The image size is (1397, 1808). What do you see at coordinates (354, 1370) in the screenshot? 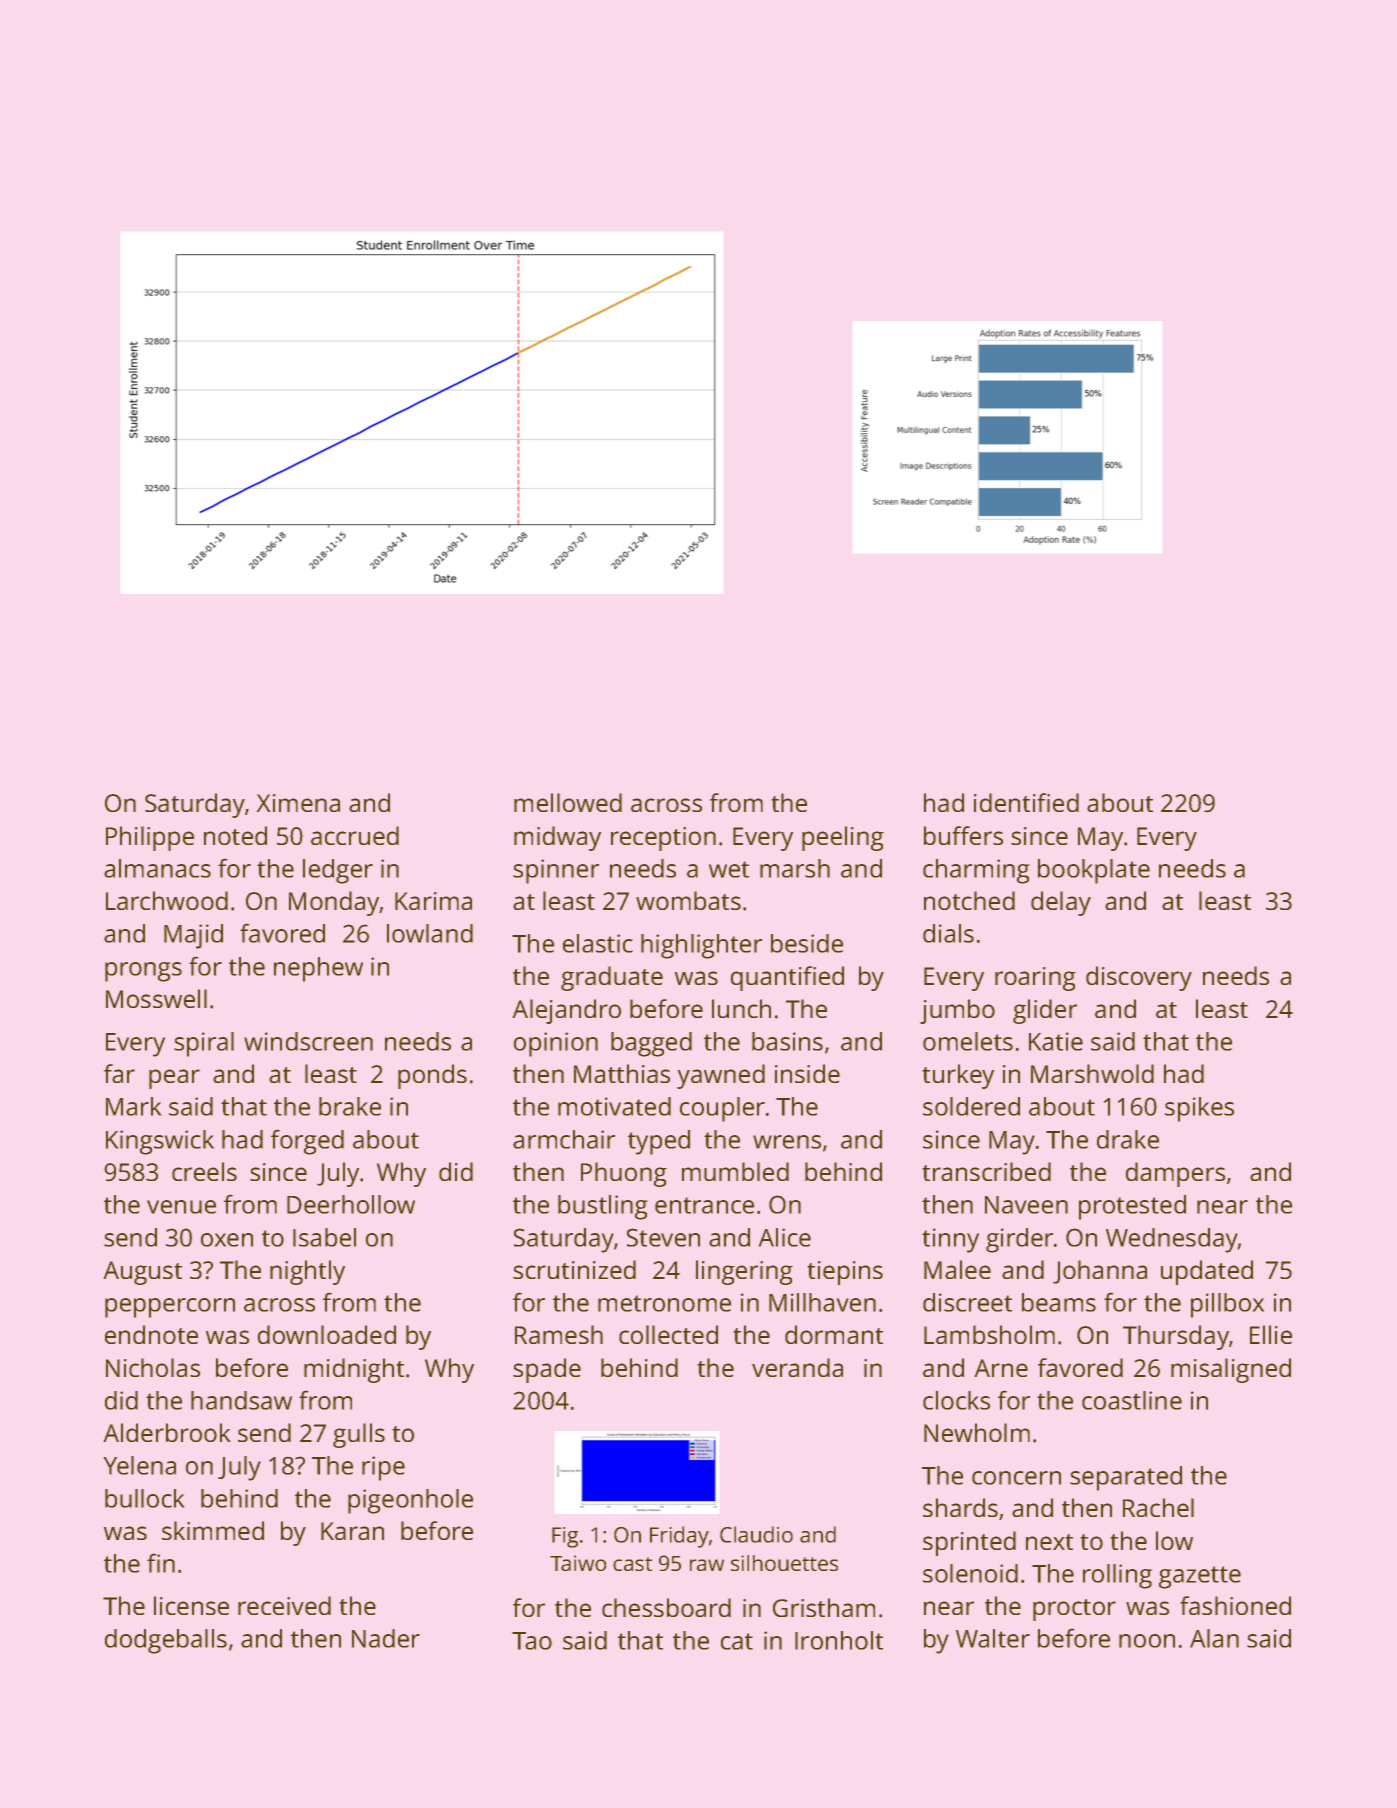
I see `midnight` at bounding box center [354, 1370].
